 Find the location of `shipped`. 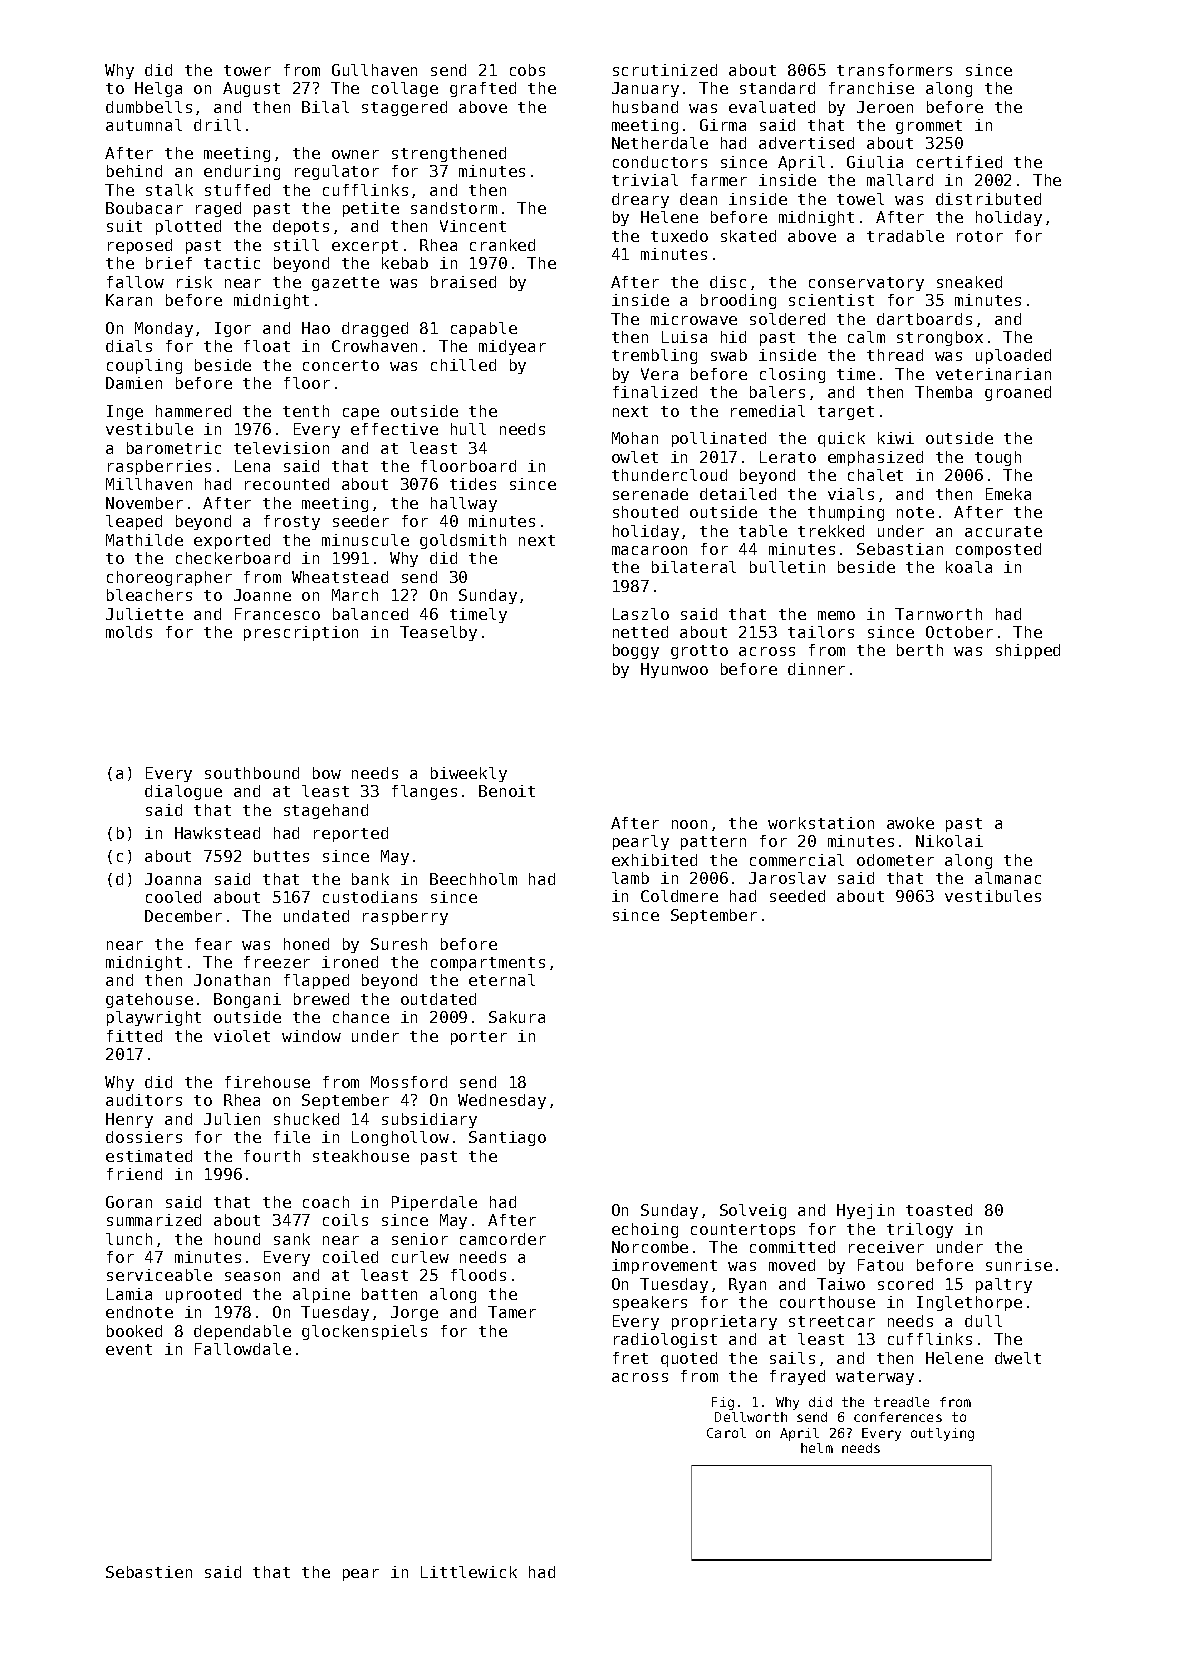

shipped is located at coordinates (1028, 651).
